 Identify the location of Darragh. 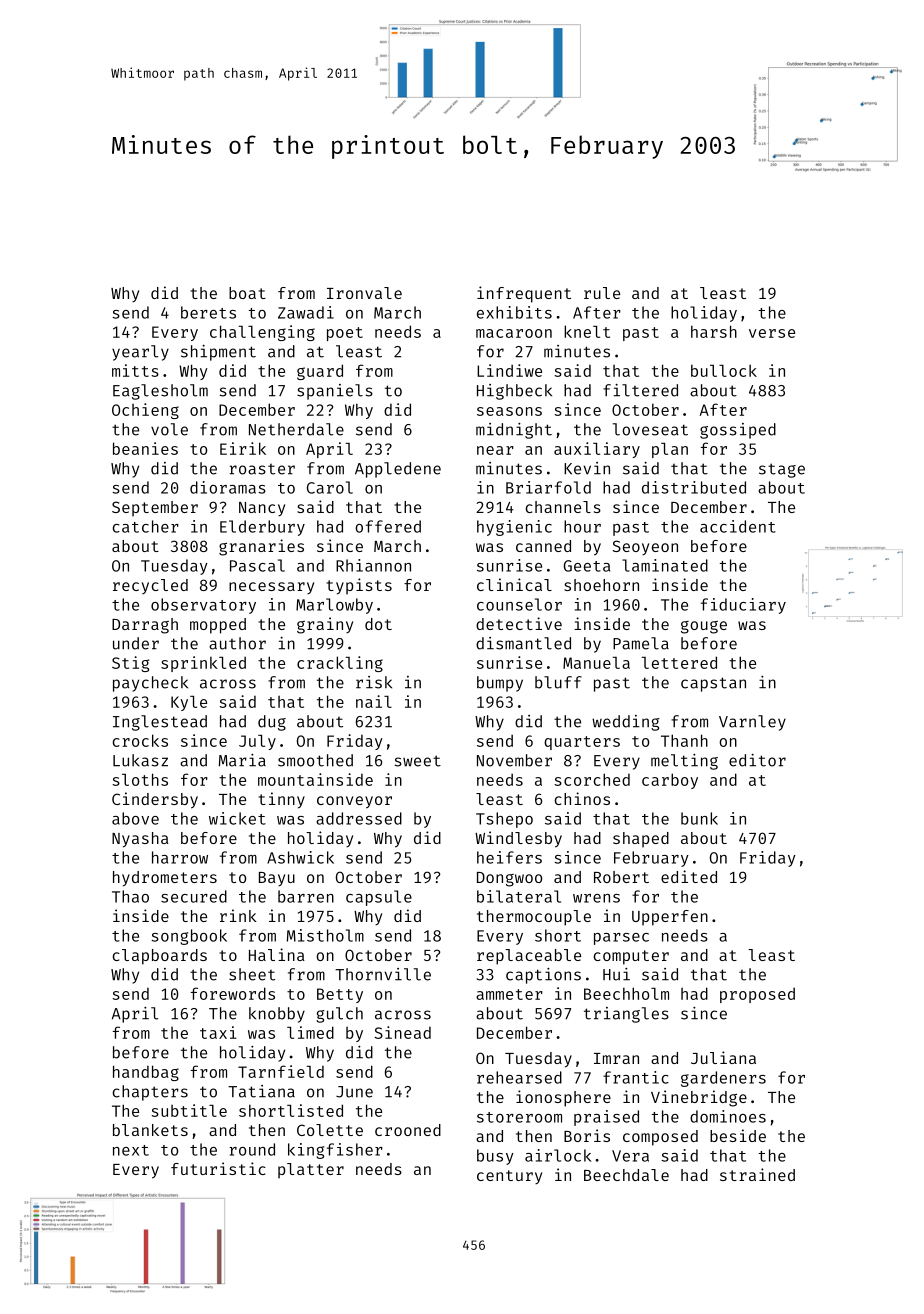
(145, 626).
